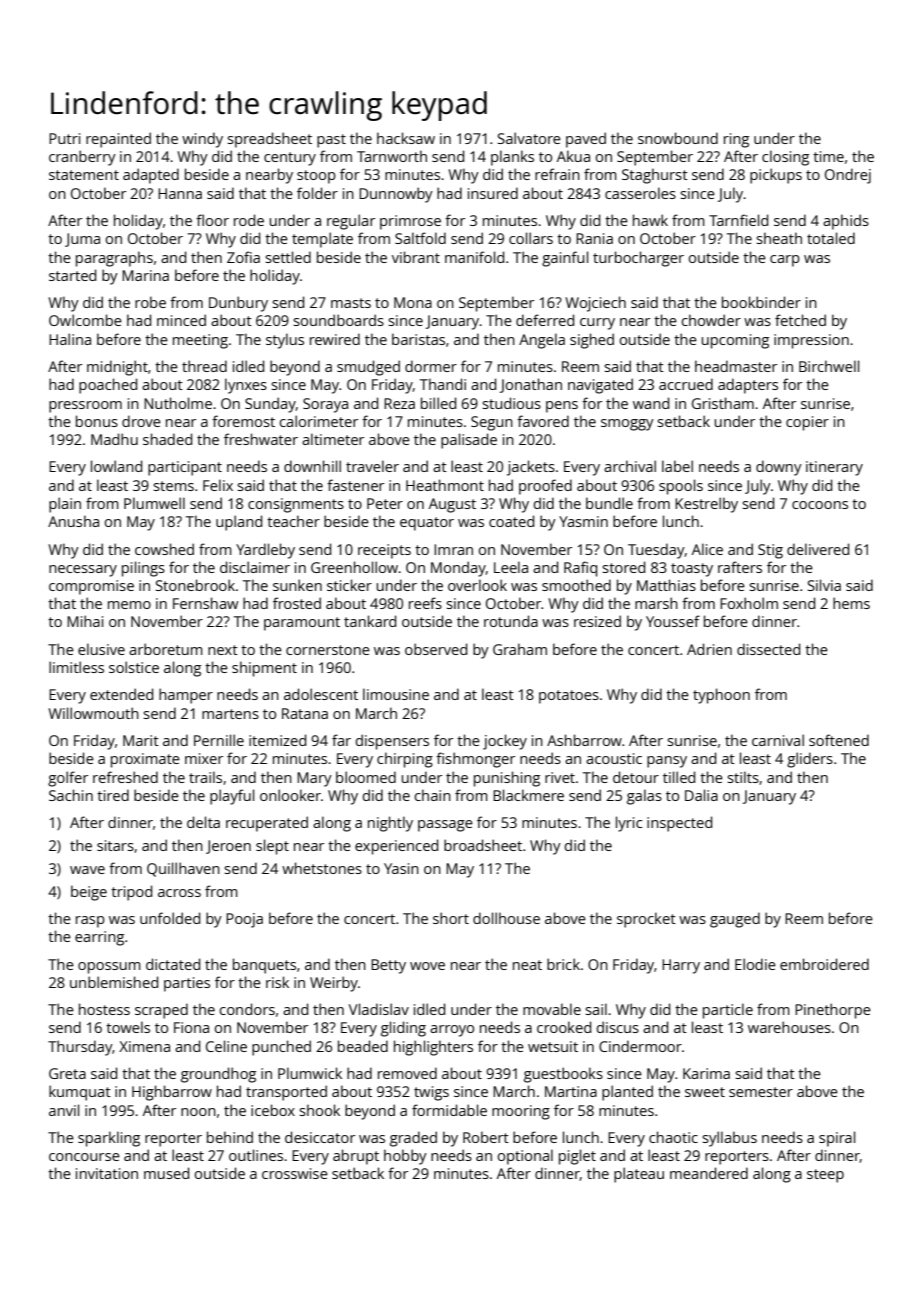  What do you see at coordinates (785, 158) in the image?
I see `closing` at bounding box center [785, 158].
